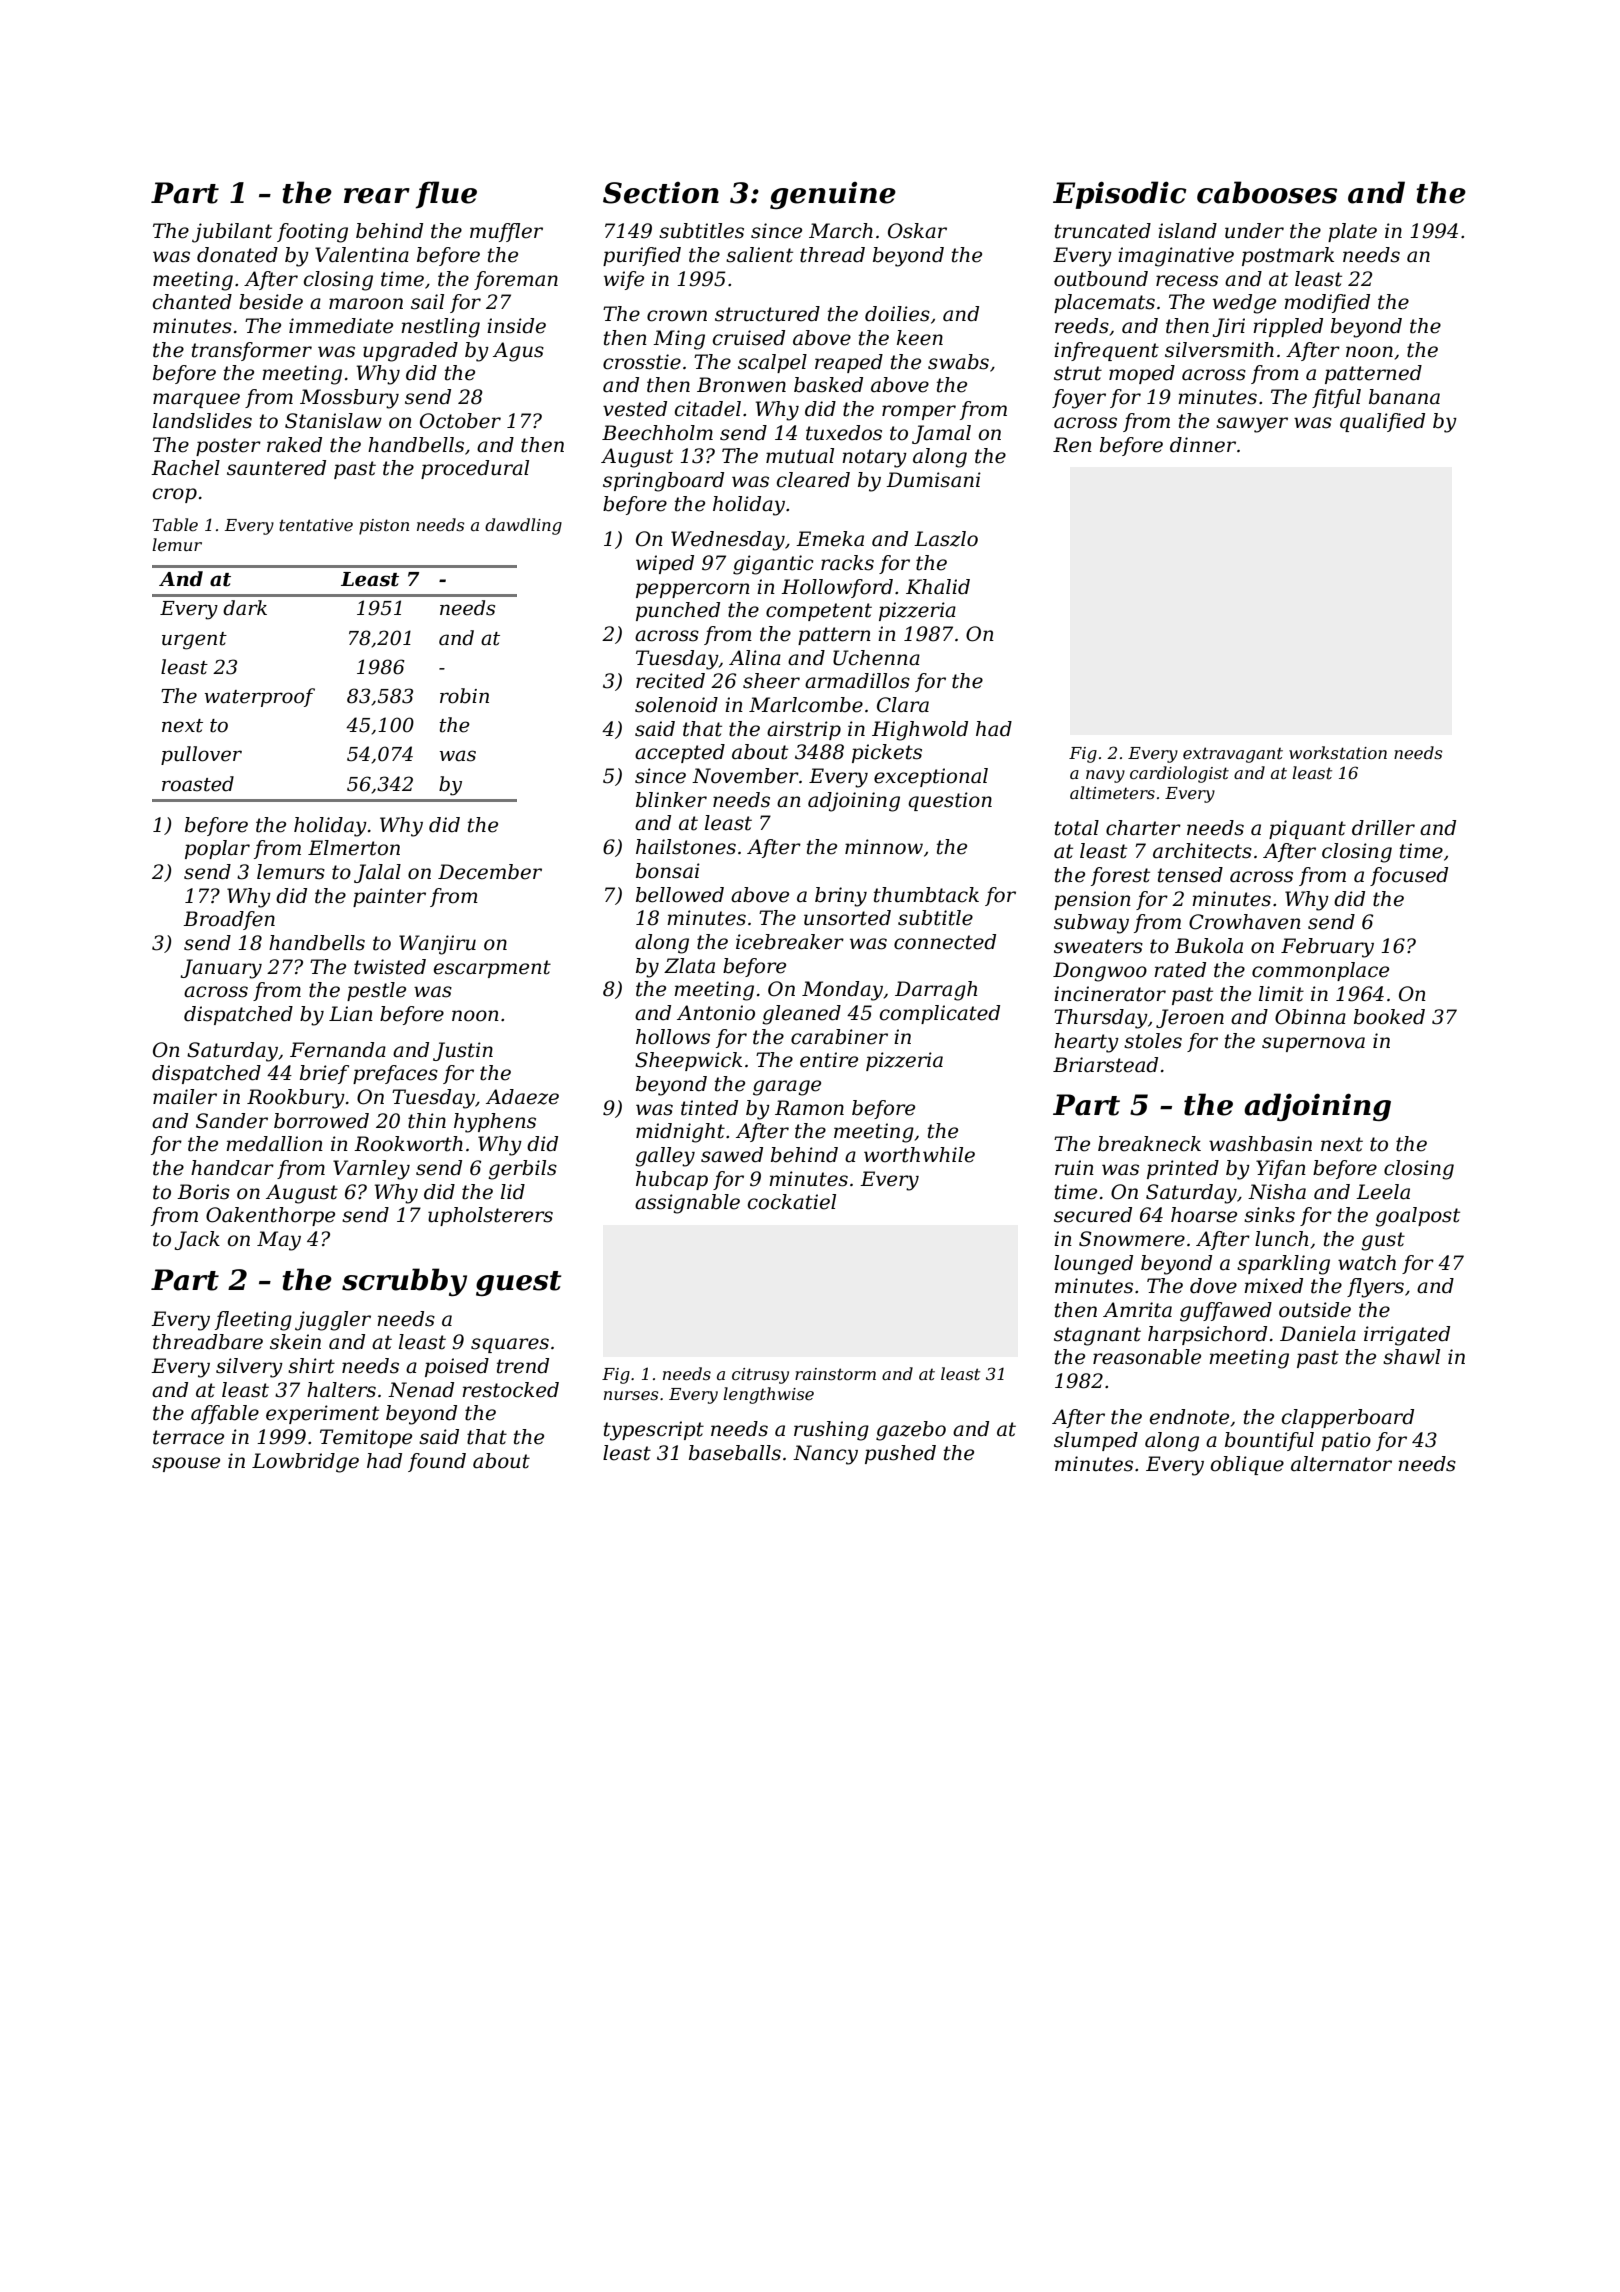 This screenshot has width=1620, height=2292. Describe the element at coordinates (377, 196) in the screenshot. I see `rear` at that location.
